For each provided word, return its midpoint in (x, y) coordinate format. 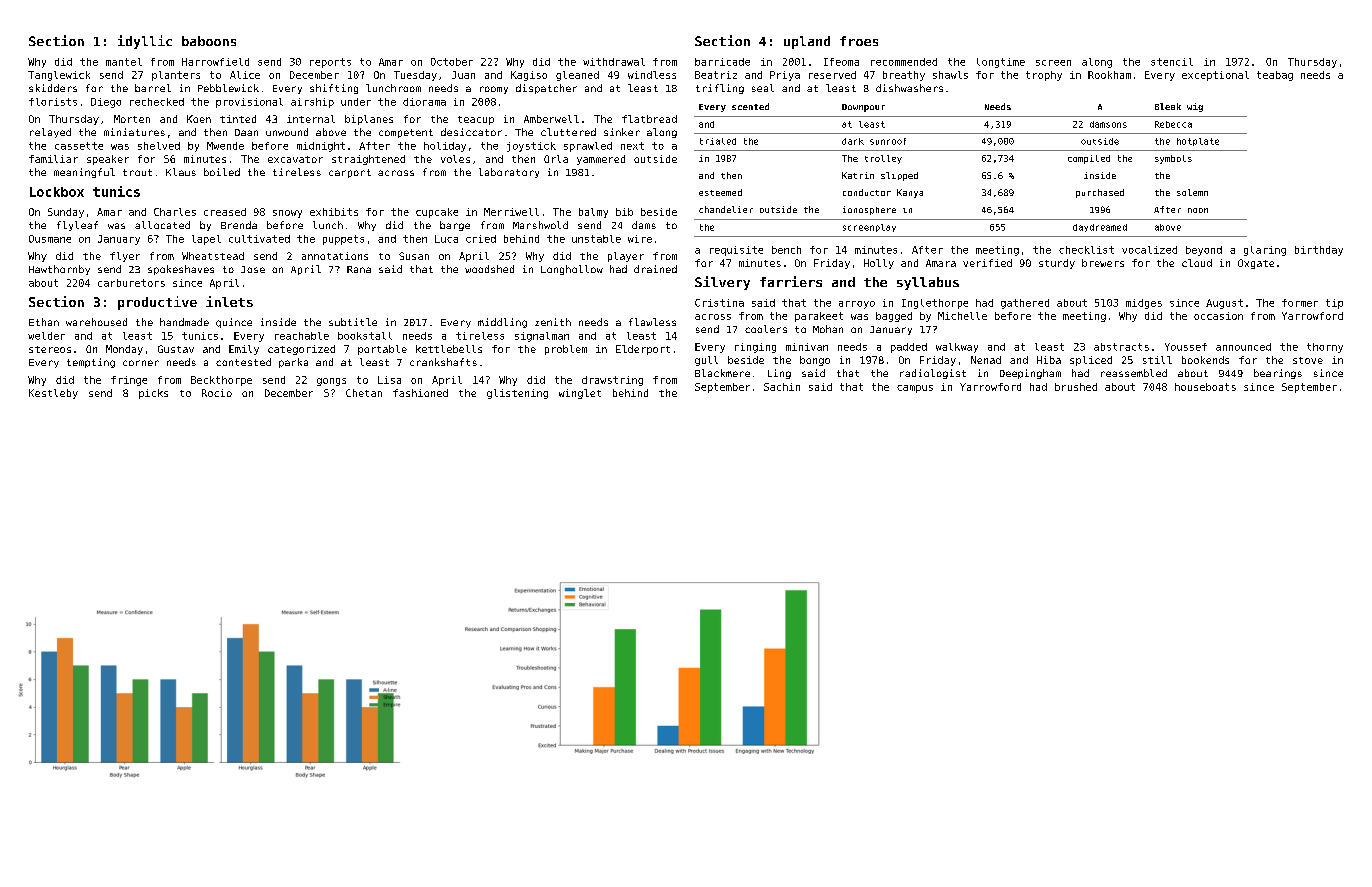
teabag (1275, 76)
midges (1144, 304)
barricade (722, 62)
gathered (1025, 304)
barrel (153, 88)
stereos (50, 349)
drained (655, 269)
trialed (718, 141)
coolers (766, 329)
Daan (246, 132)
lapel (206, 240)
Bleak (1168, 106)
